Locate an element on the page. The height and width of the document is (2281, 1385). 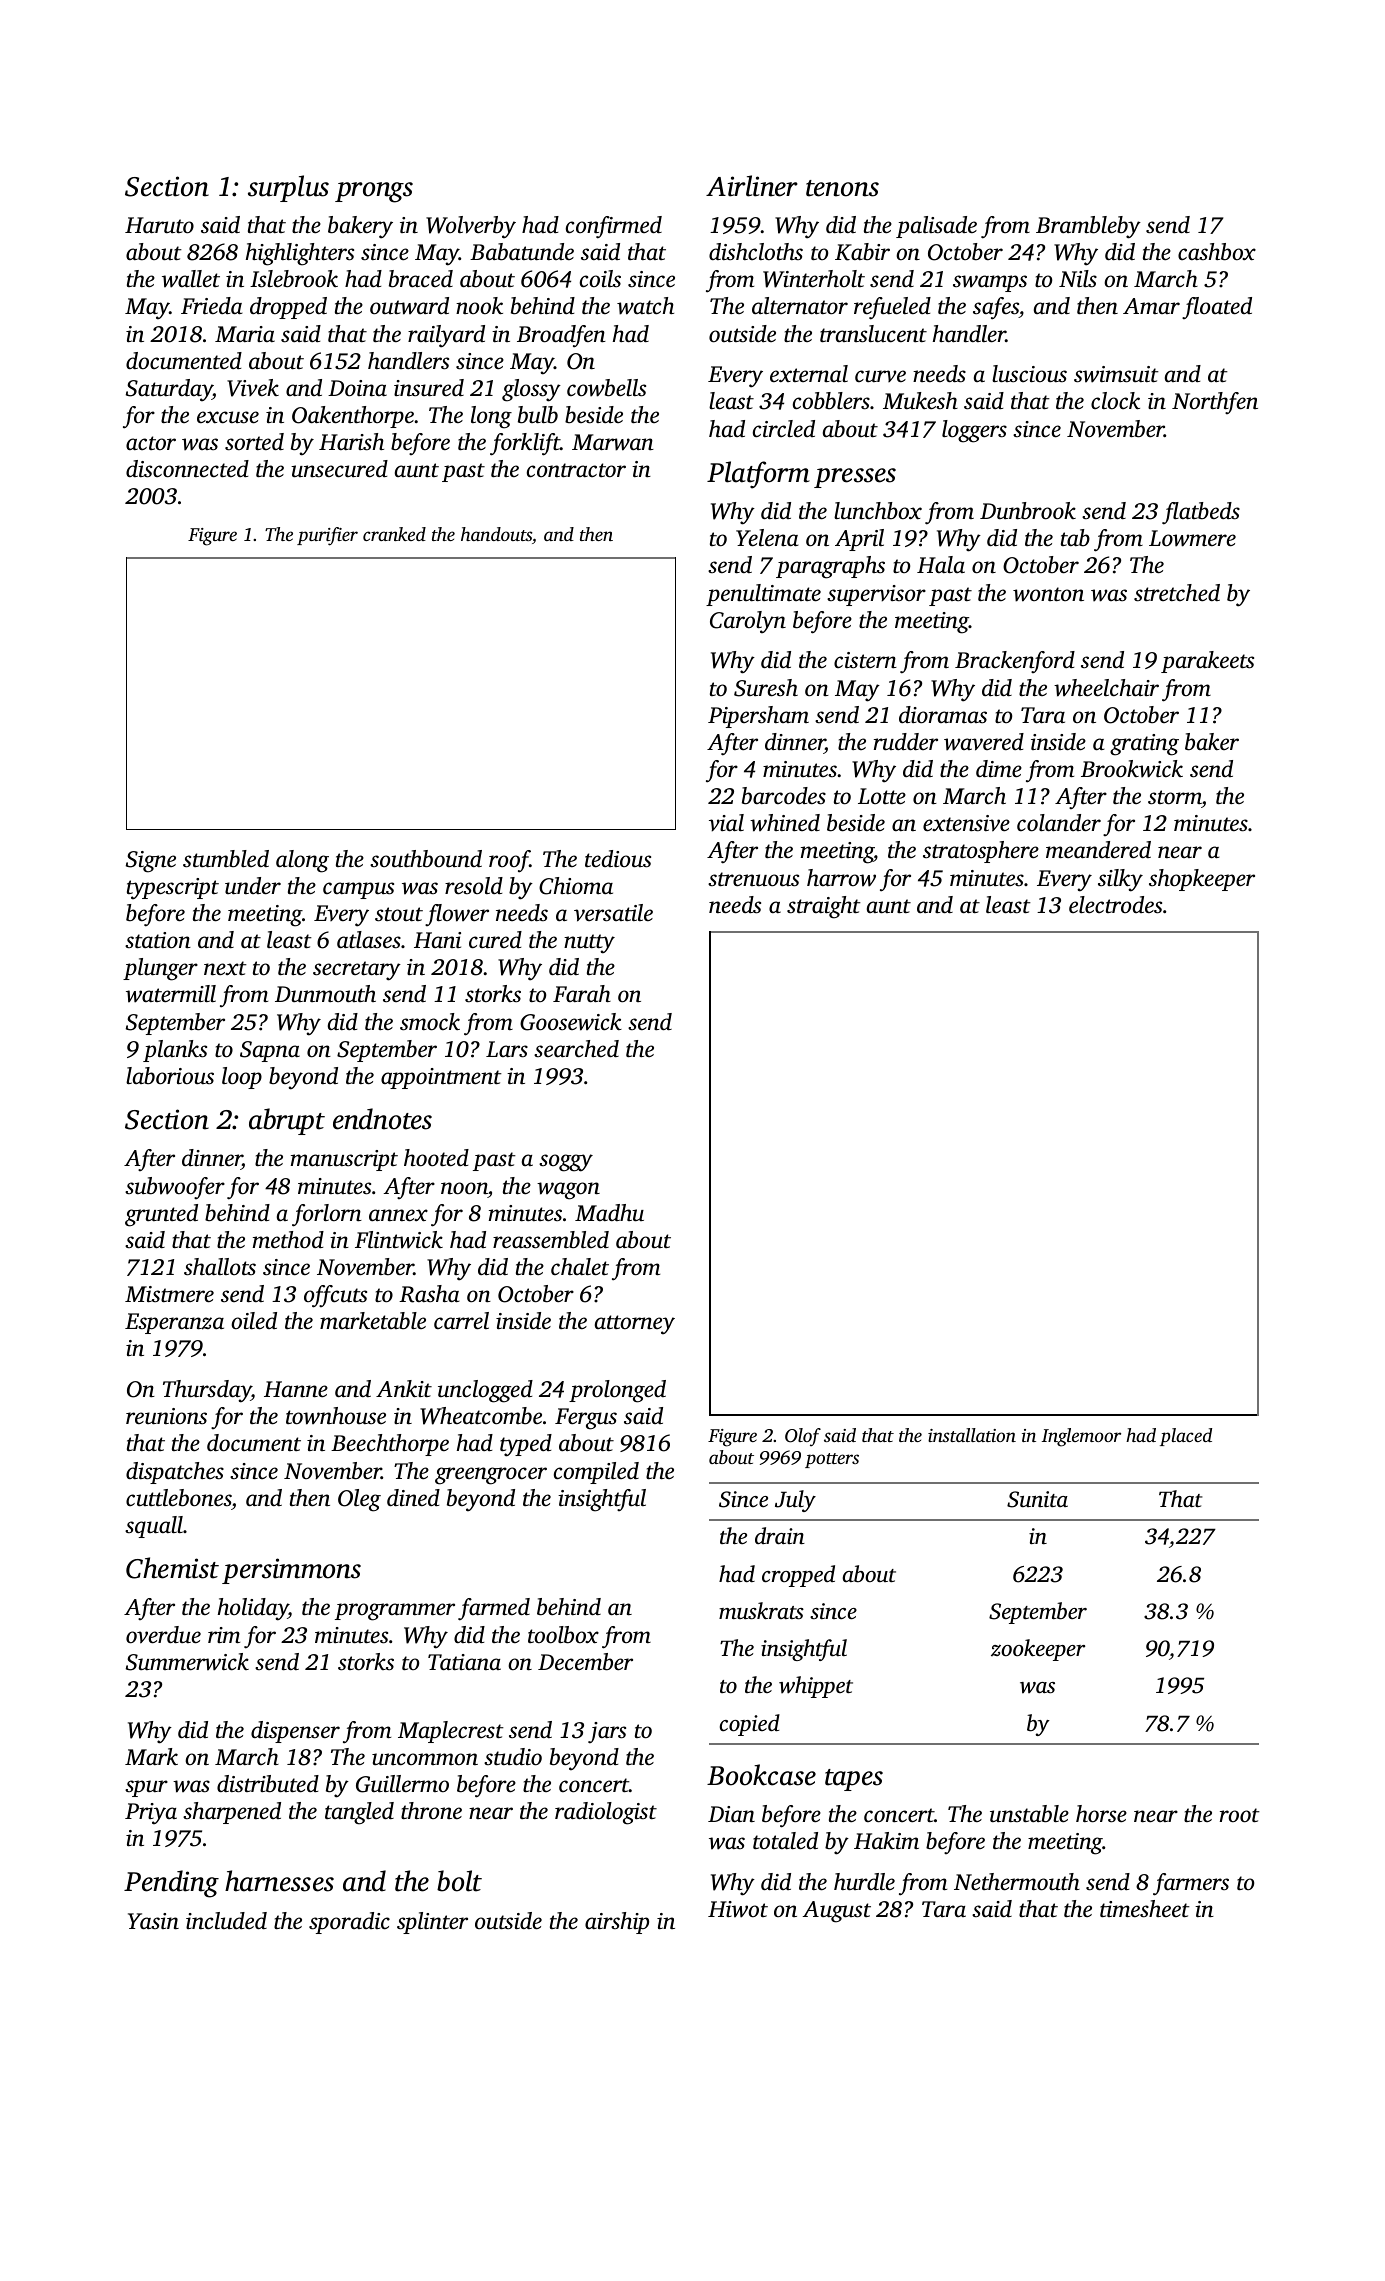
chalet is located at coordinates (580, 1267).
